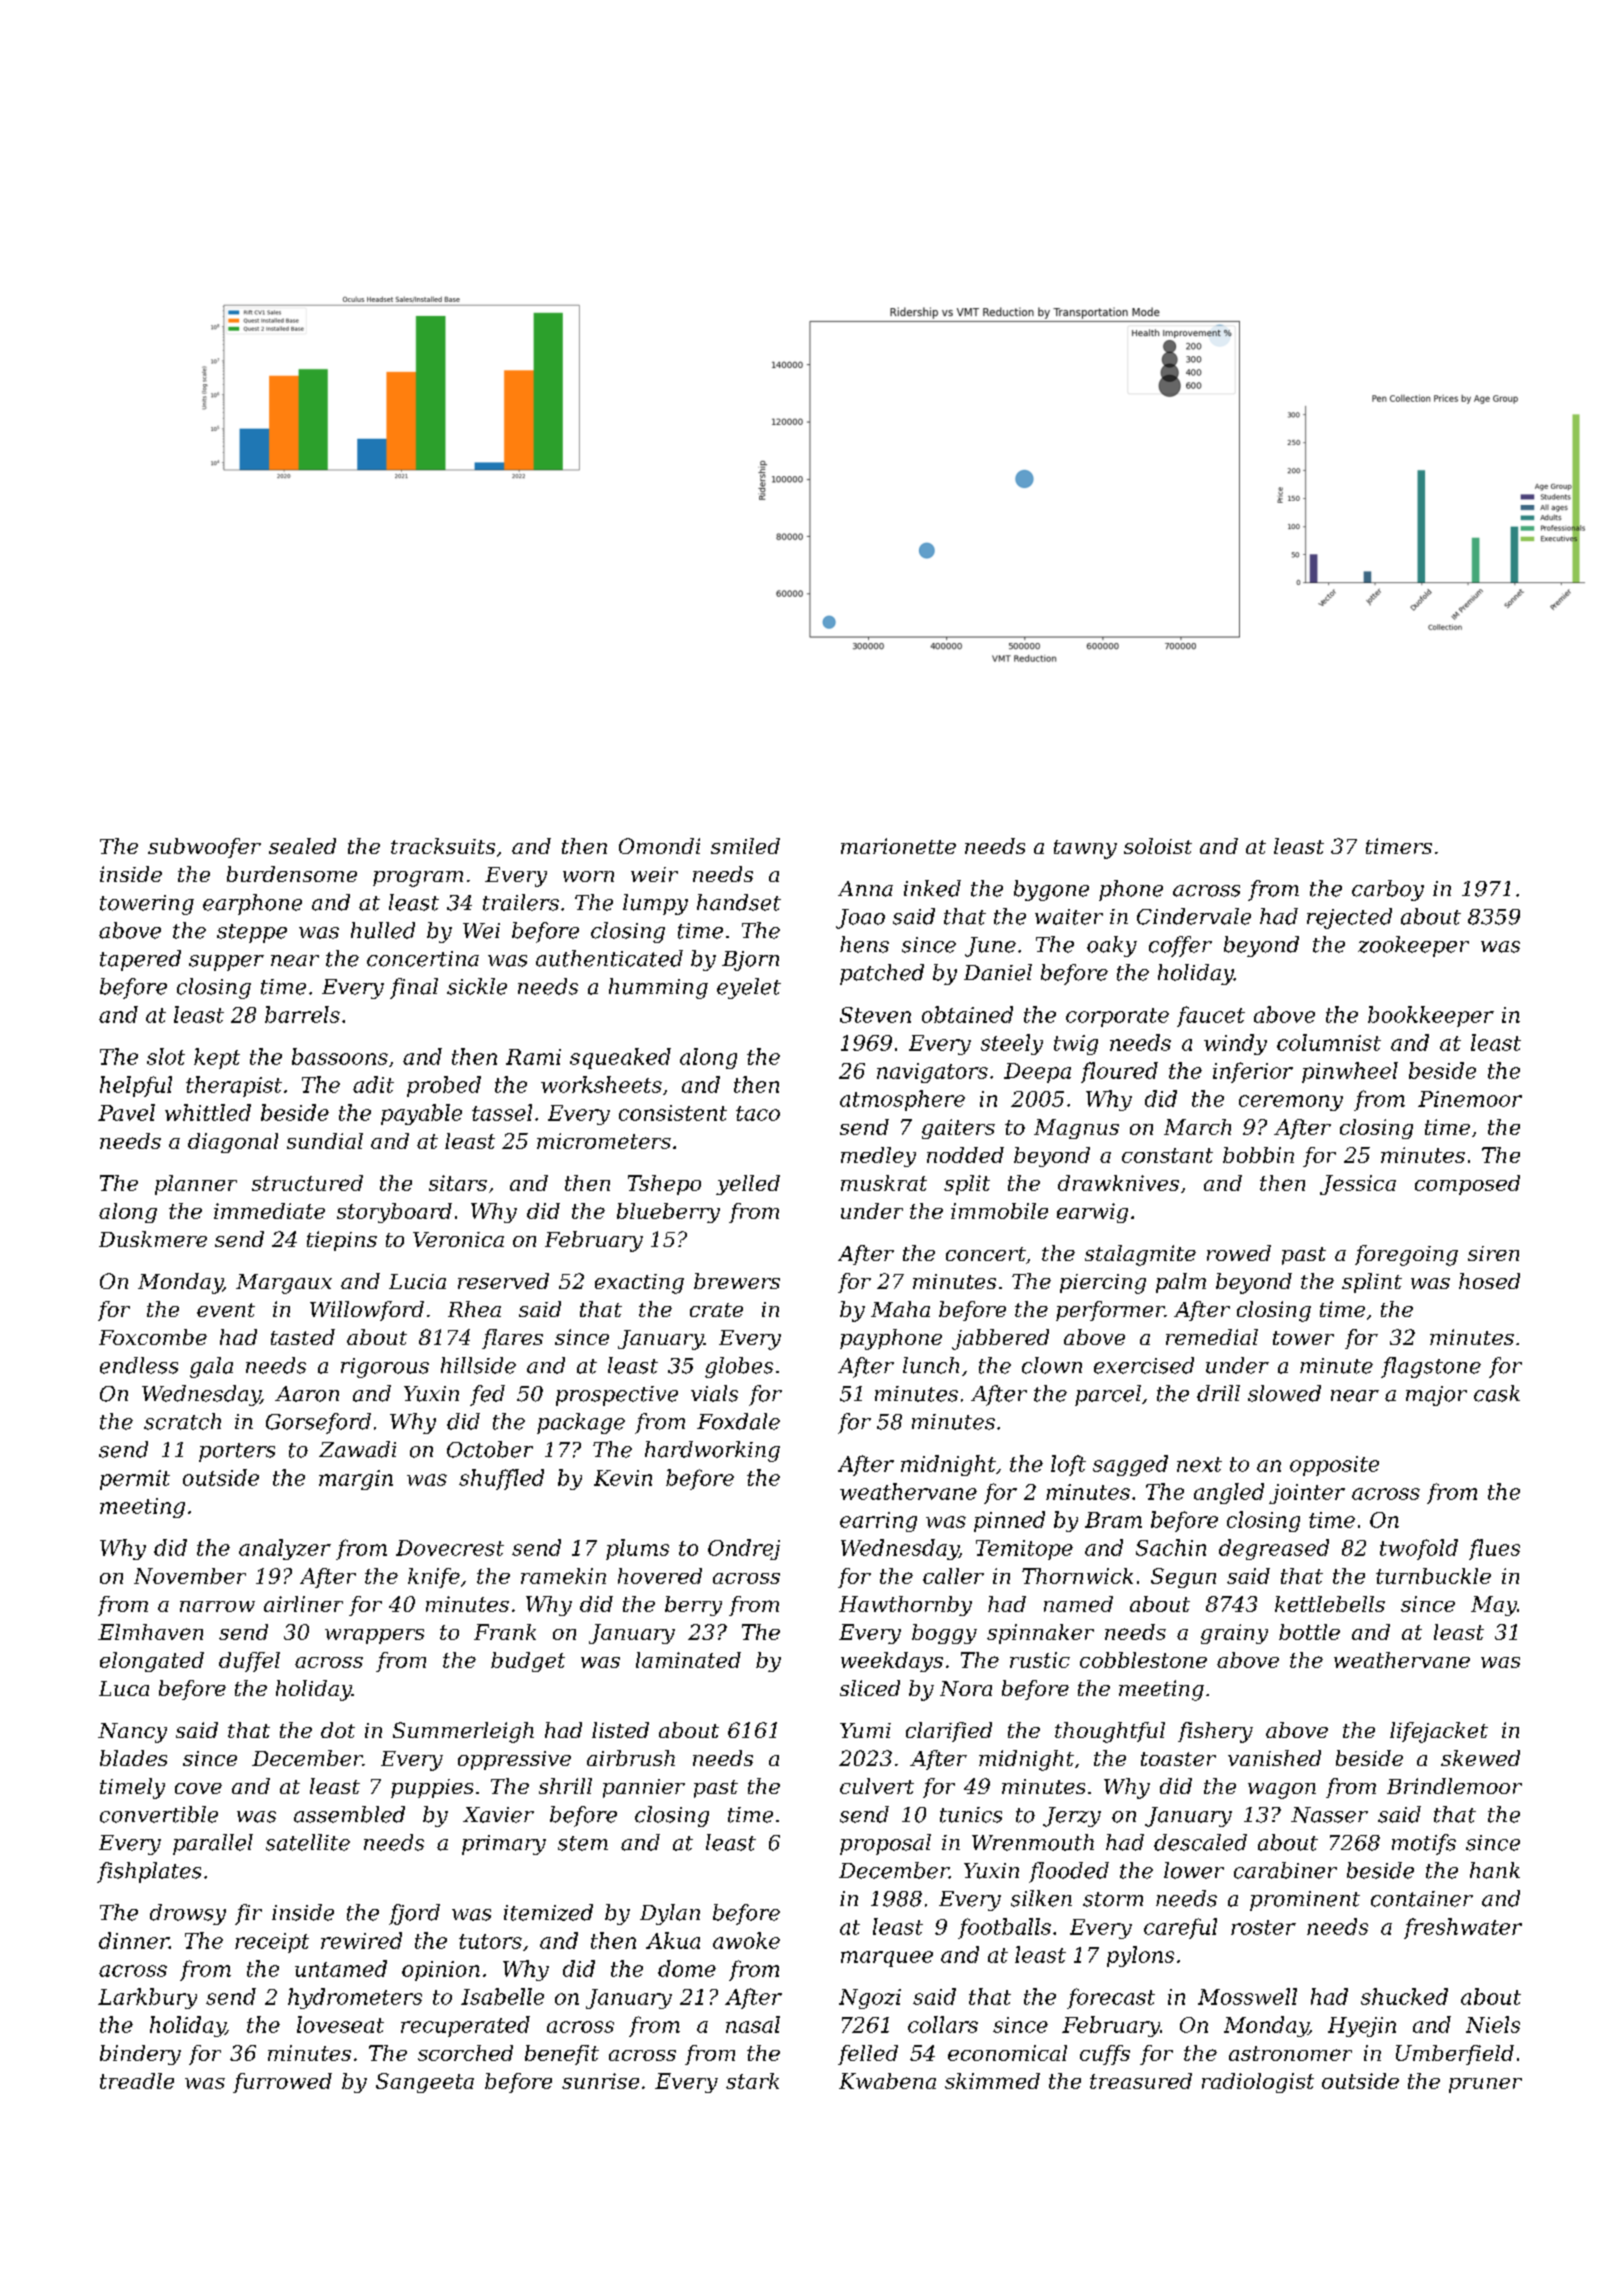 The image size is (1620, 2292). Describe the element at coordinates (182, 1421) in the screenshot. I see `scratch` at that location.
